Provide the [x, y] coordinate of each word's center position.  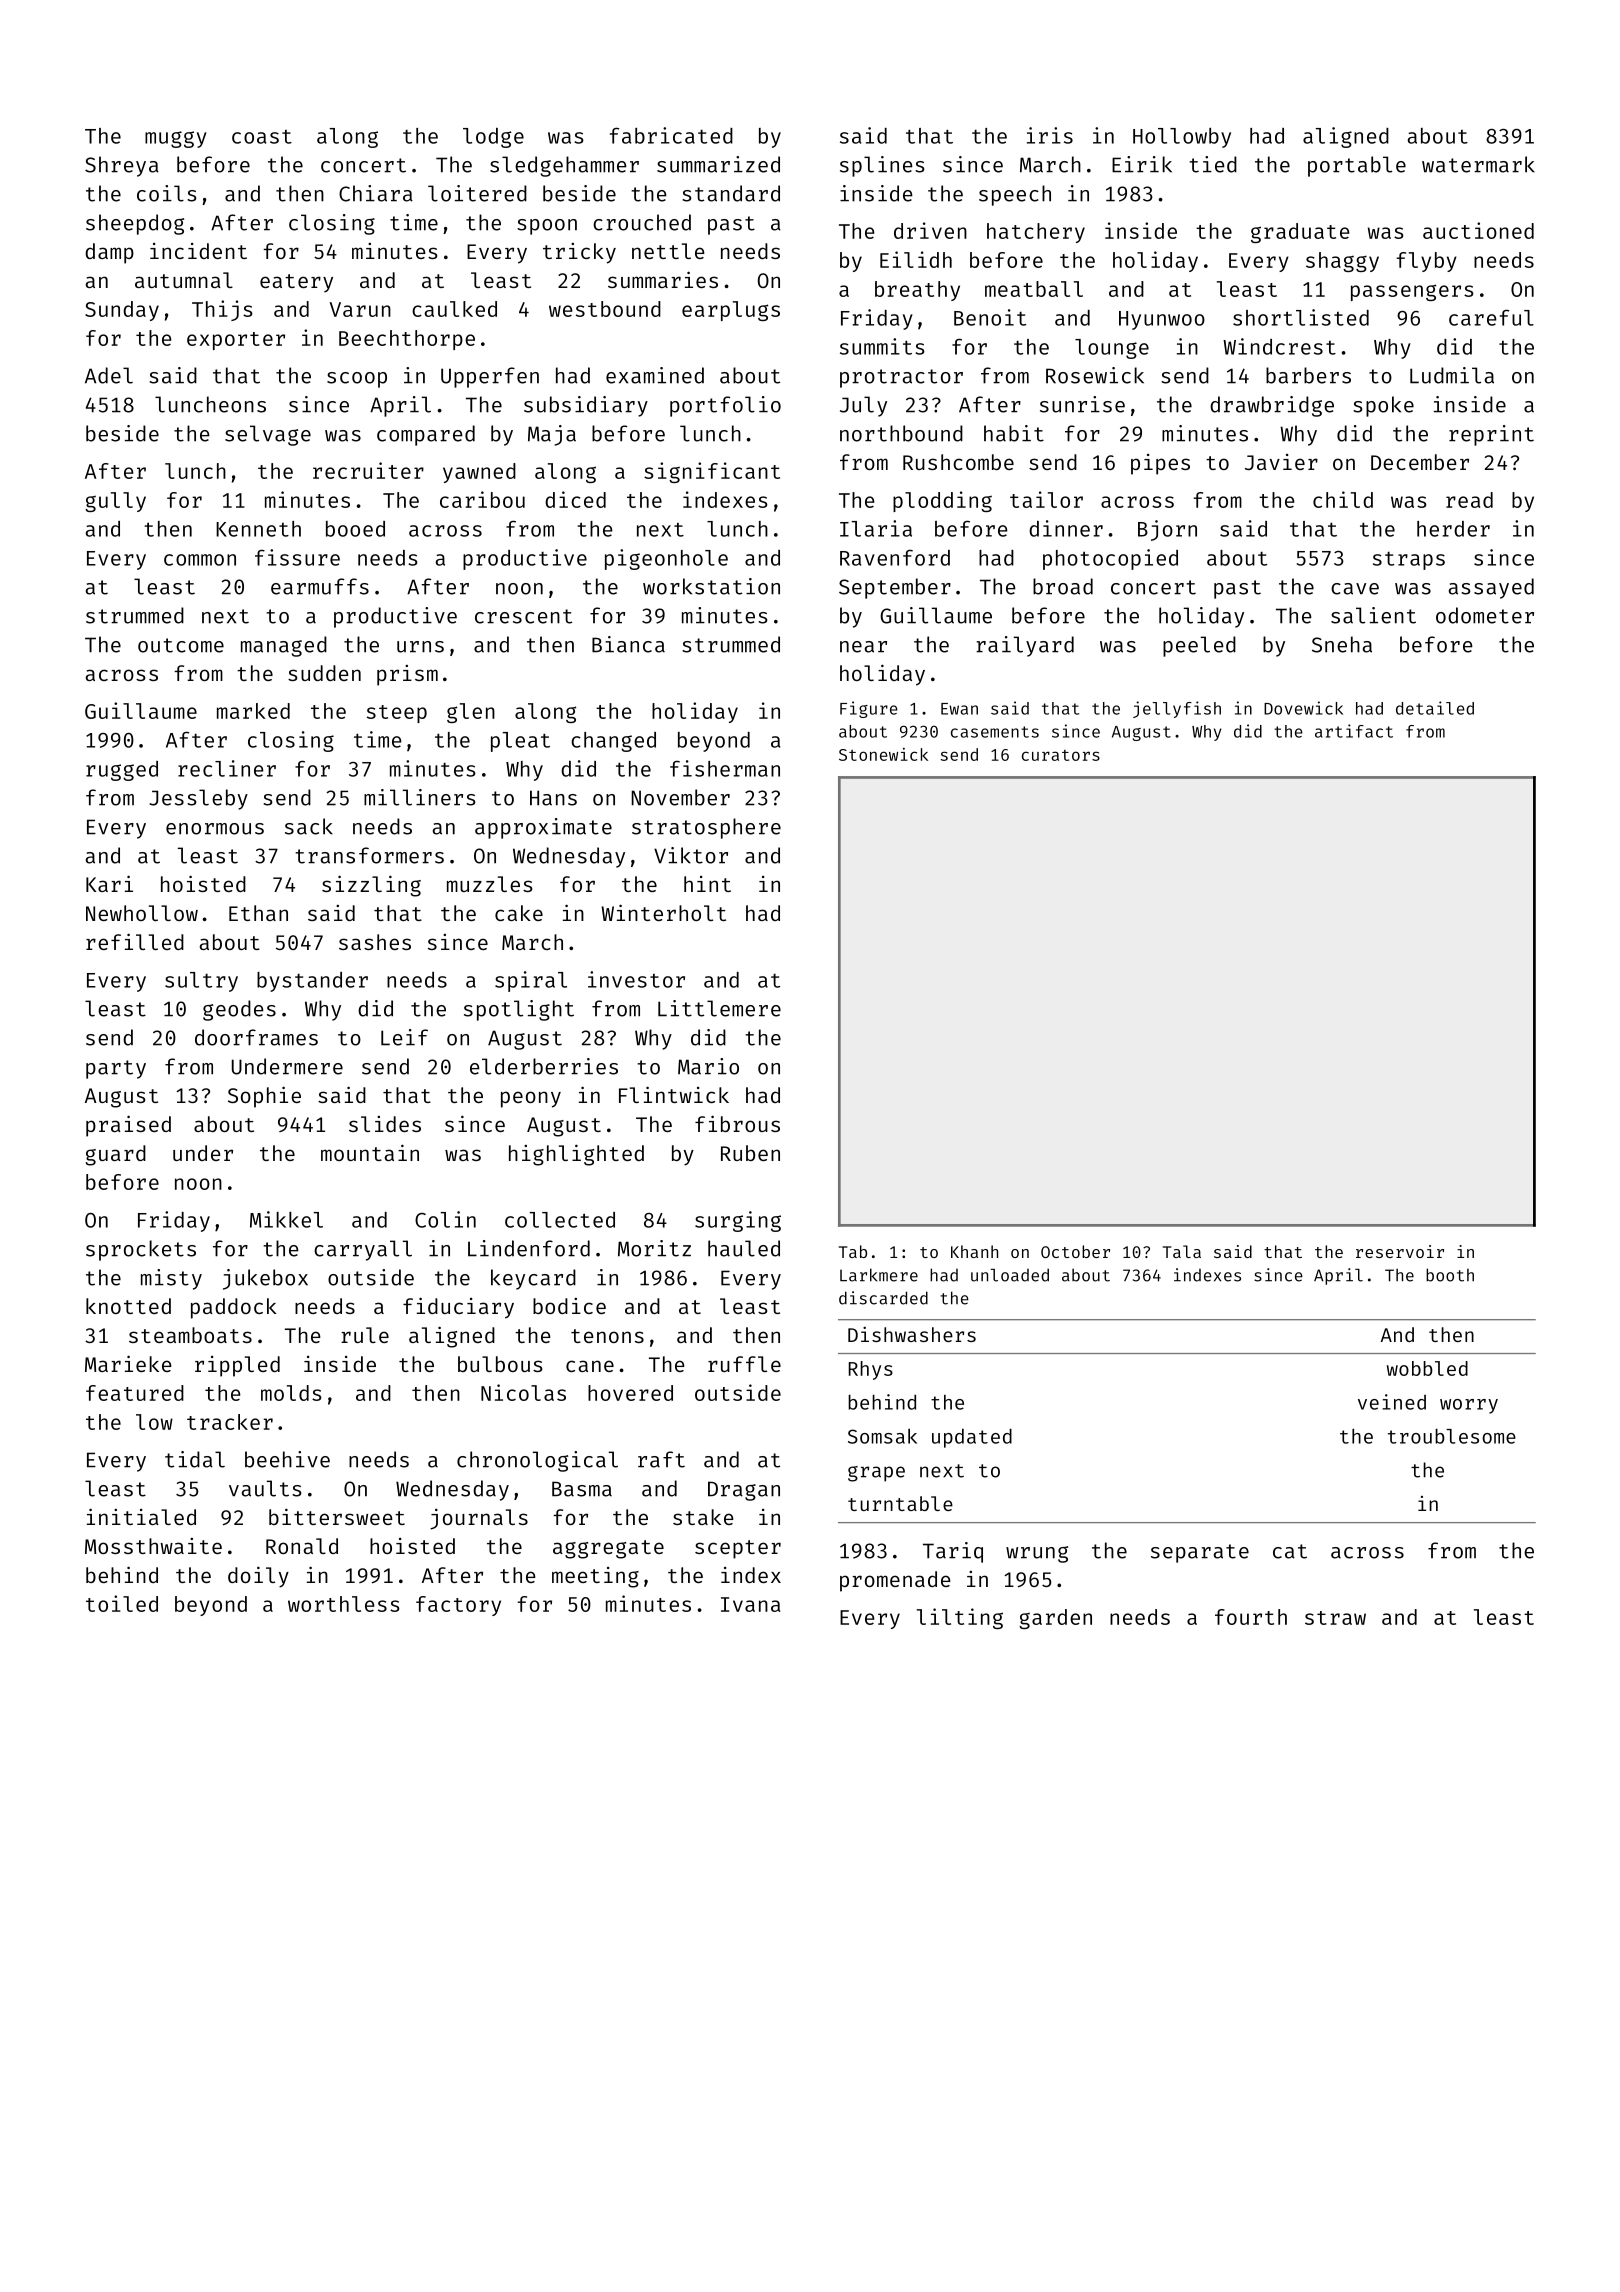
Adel [109, 375]
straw [1335, 1618]
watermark [1478, 164]
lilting [960, 1618]
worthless [344, 1604]
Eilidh [916, 259]
